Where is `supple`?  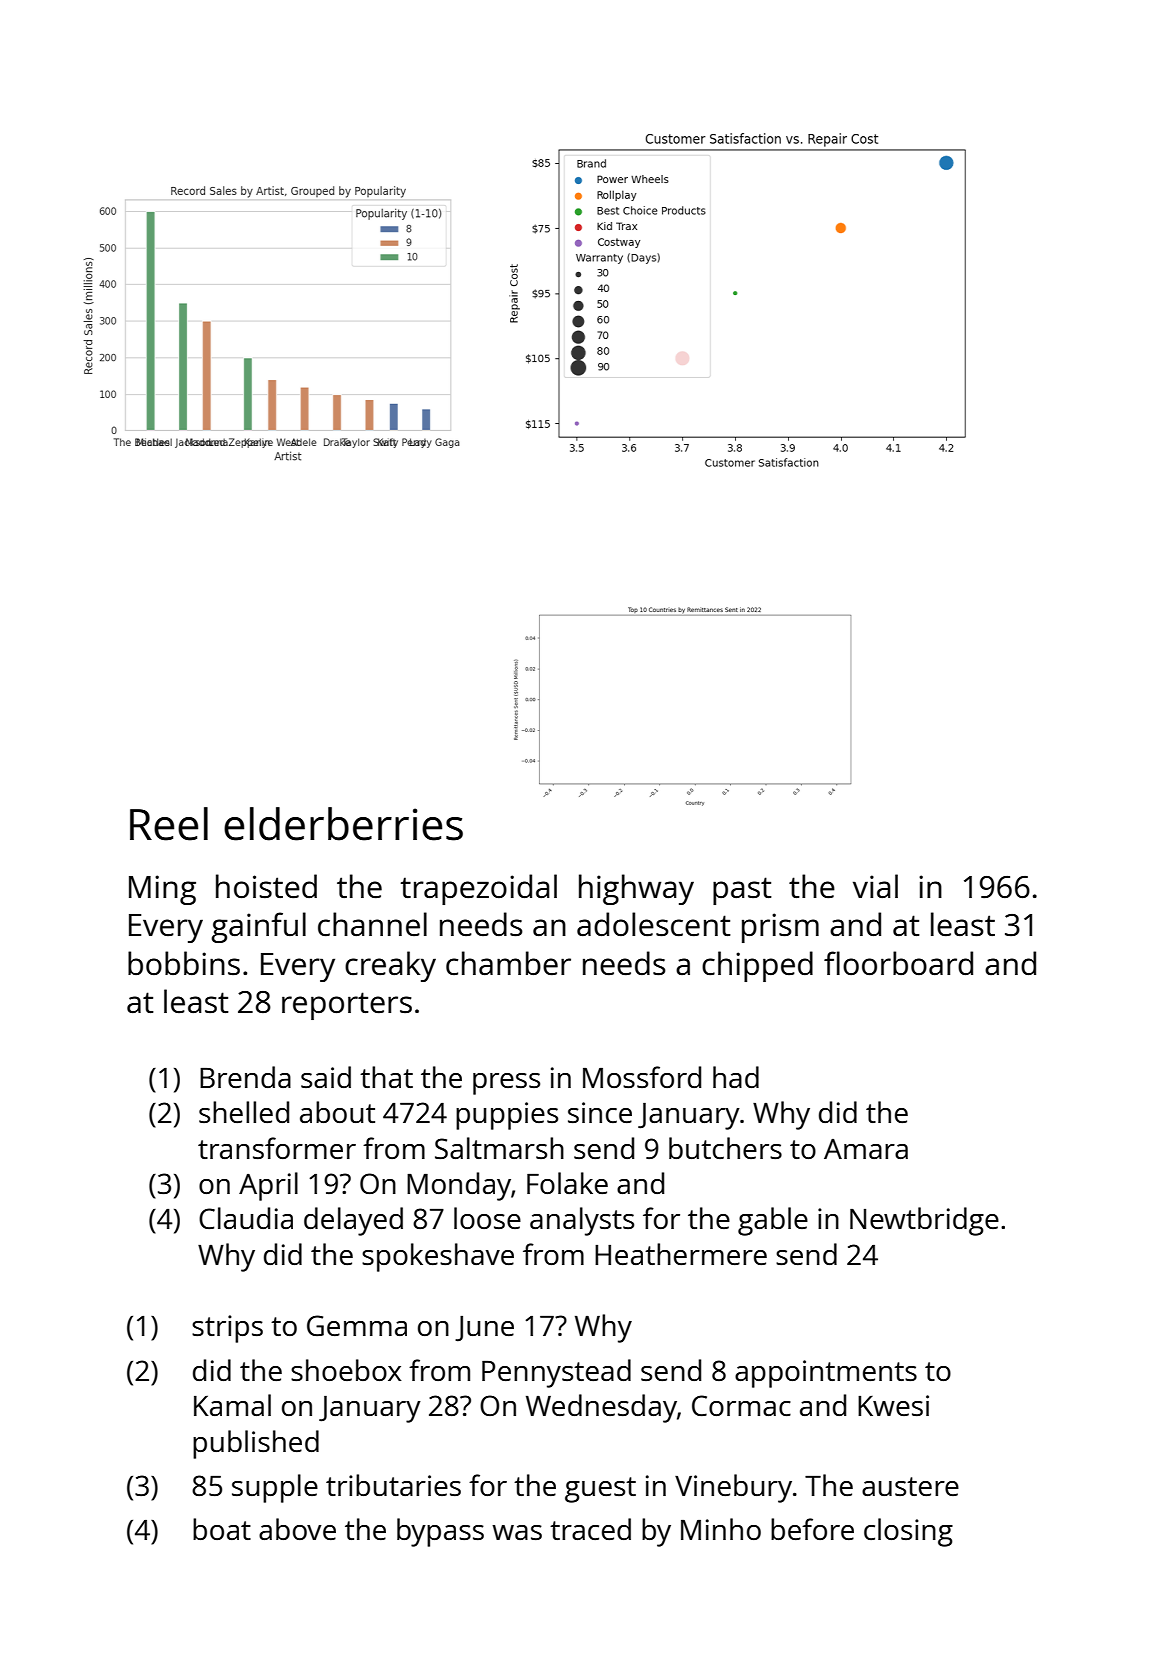
supple is located at coordinates (275, 1488).
